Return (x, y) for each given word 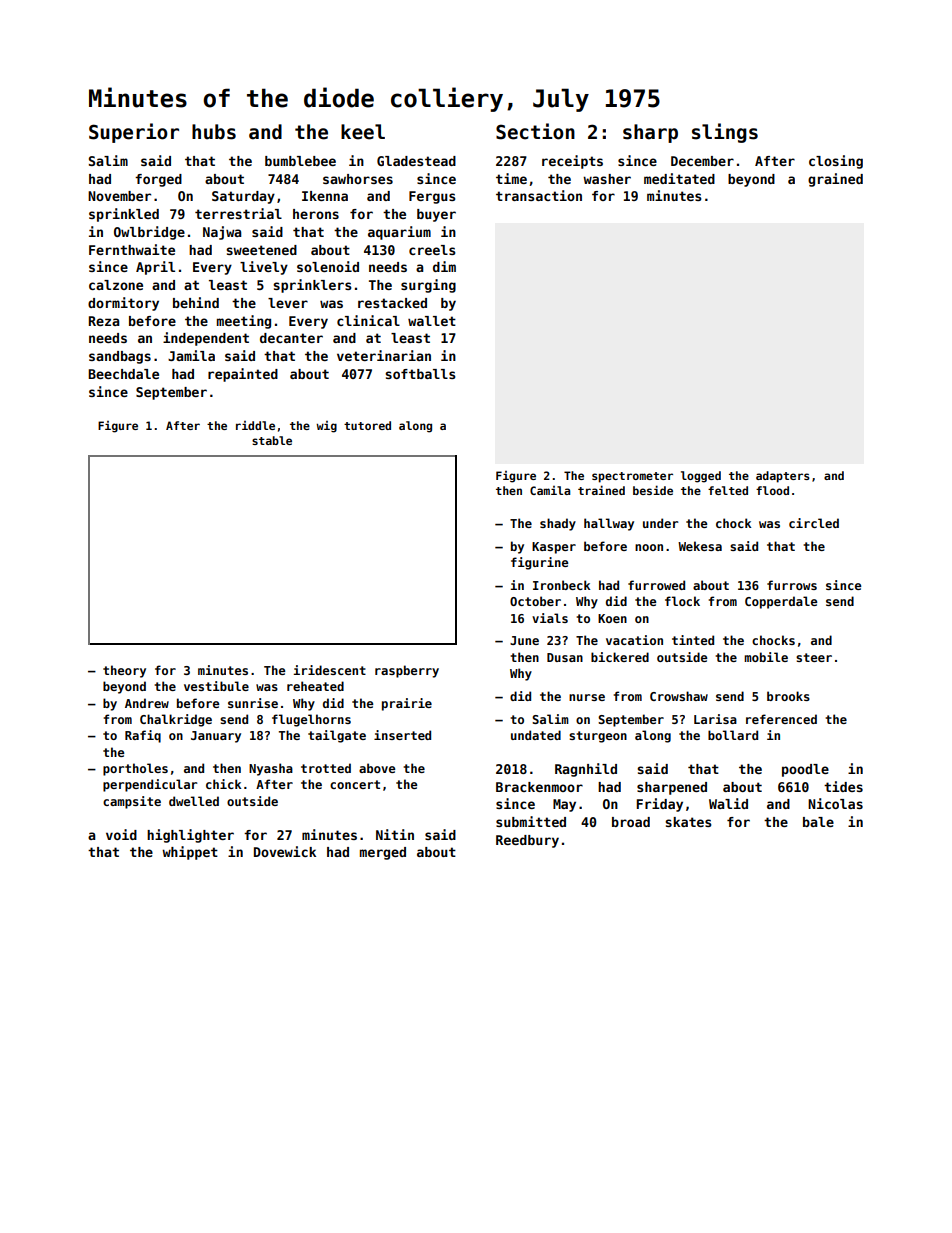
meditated (679, 178)
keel (363, 132)
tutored (367, 425)
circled (814, 523)
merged (383, 853)
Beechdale (123, 374)
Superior (134, 133)
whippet (190, 853)
